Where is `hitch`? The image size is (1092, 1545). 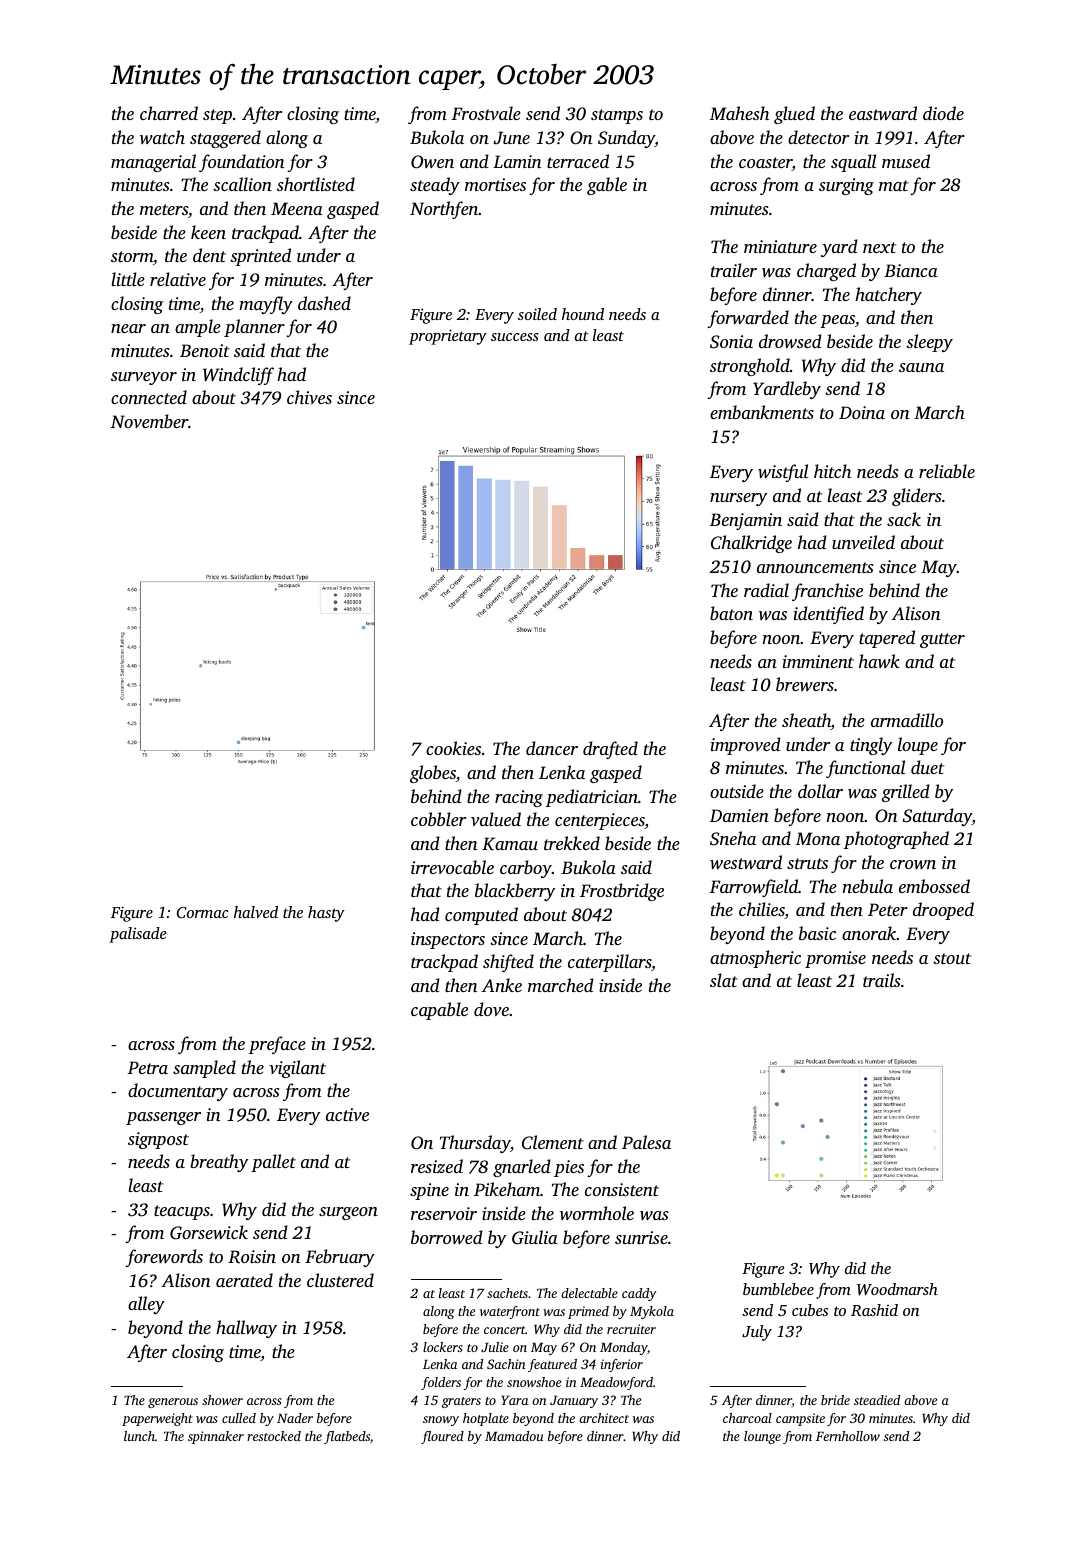
hitch is located at coordinates (832, 471).
